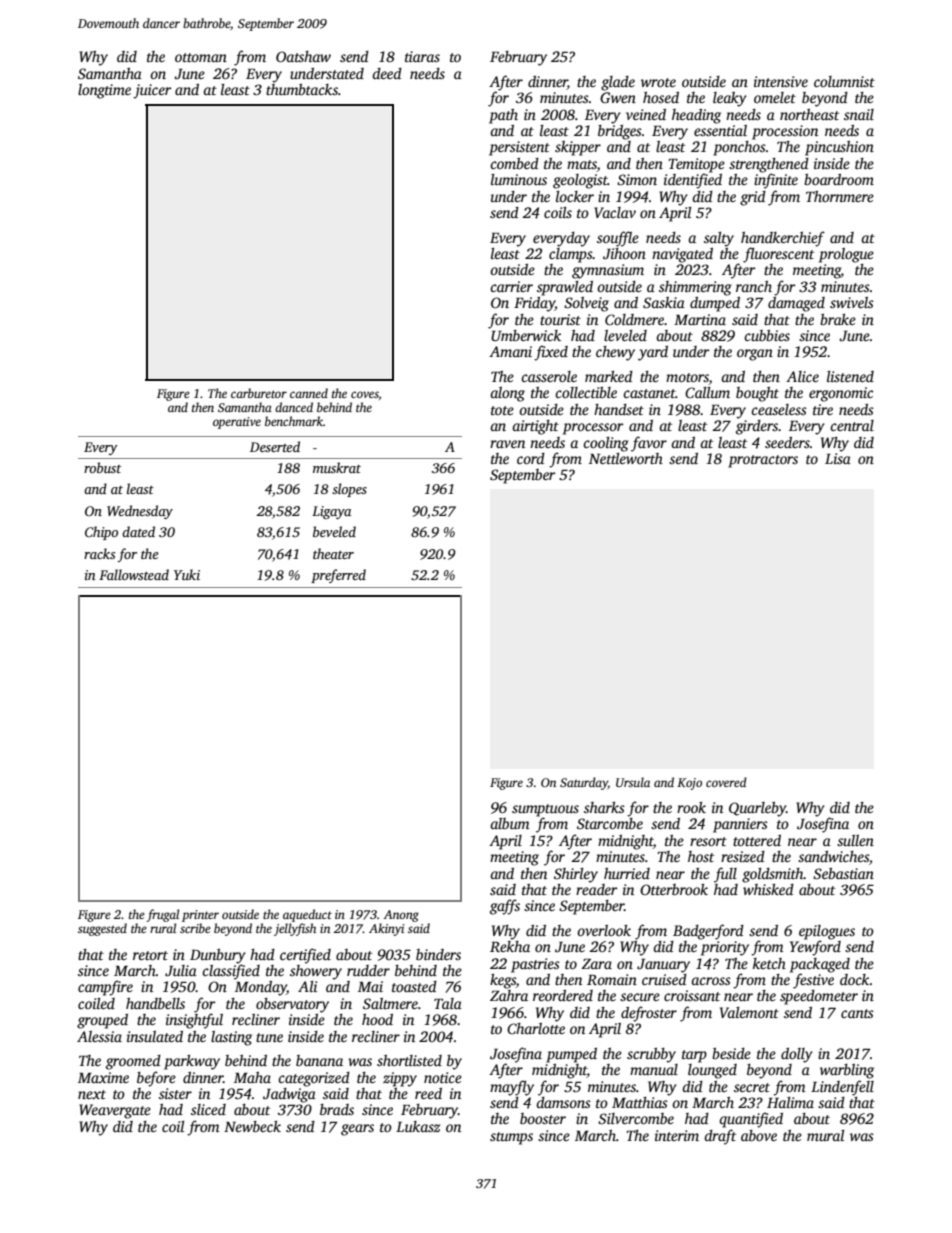 The width and height of the screenshot is (952, 1233). I want to click on Maha, so click(252, 1077).
